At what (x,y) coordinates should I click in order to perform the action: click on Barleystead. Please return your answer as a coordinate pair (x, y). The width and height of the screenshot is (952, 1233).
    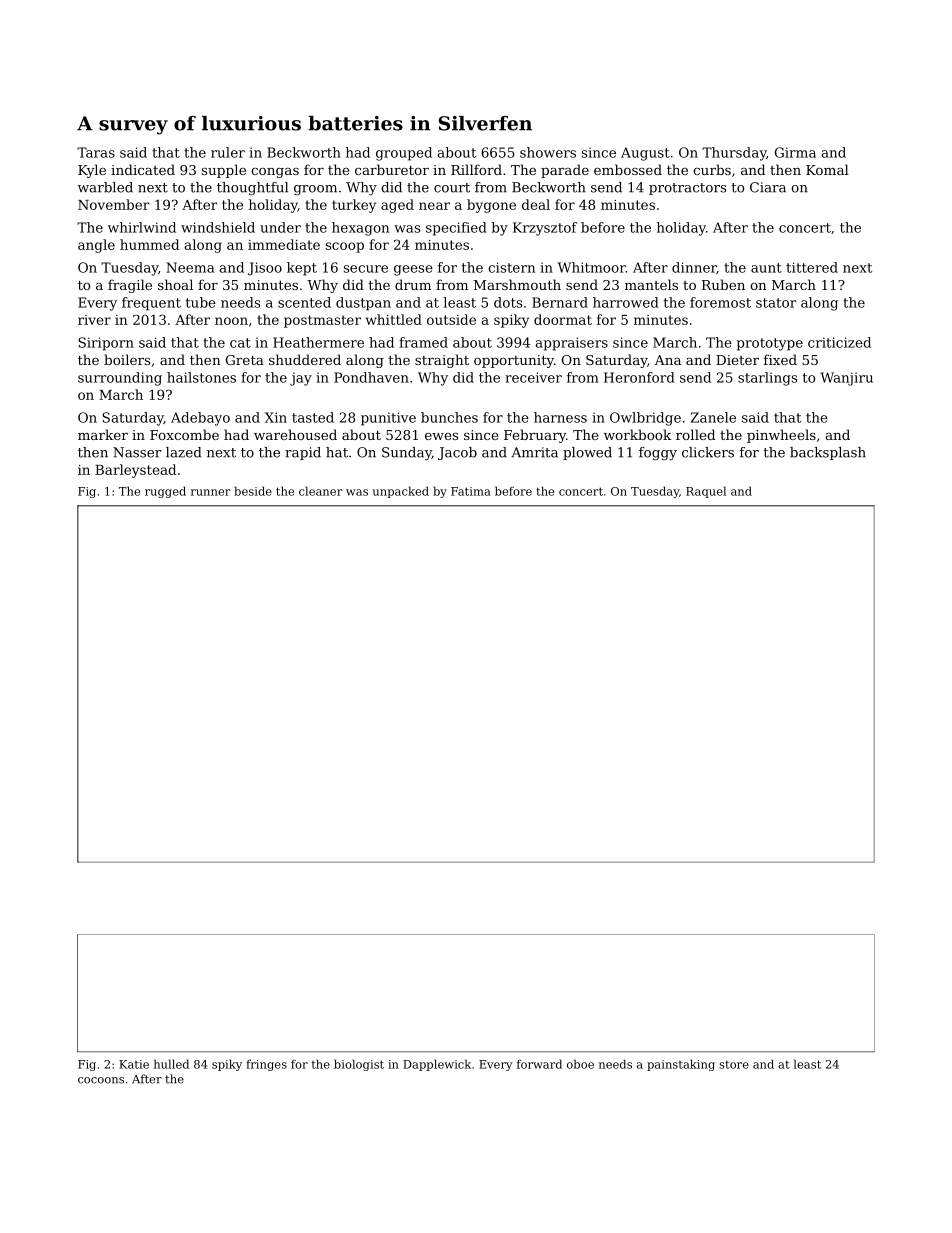
    Looking at the image, I should click on (135, 471).
